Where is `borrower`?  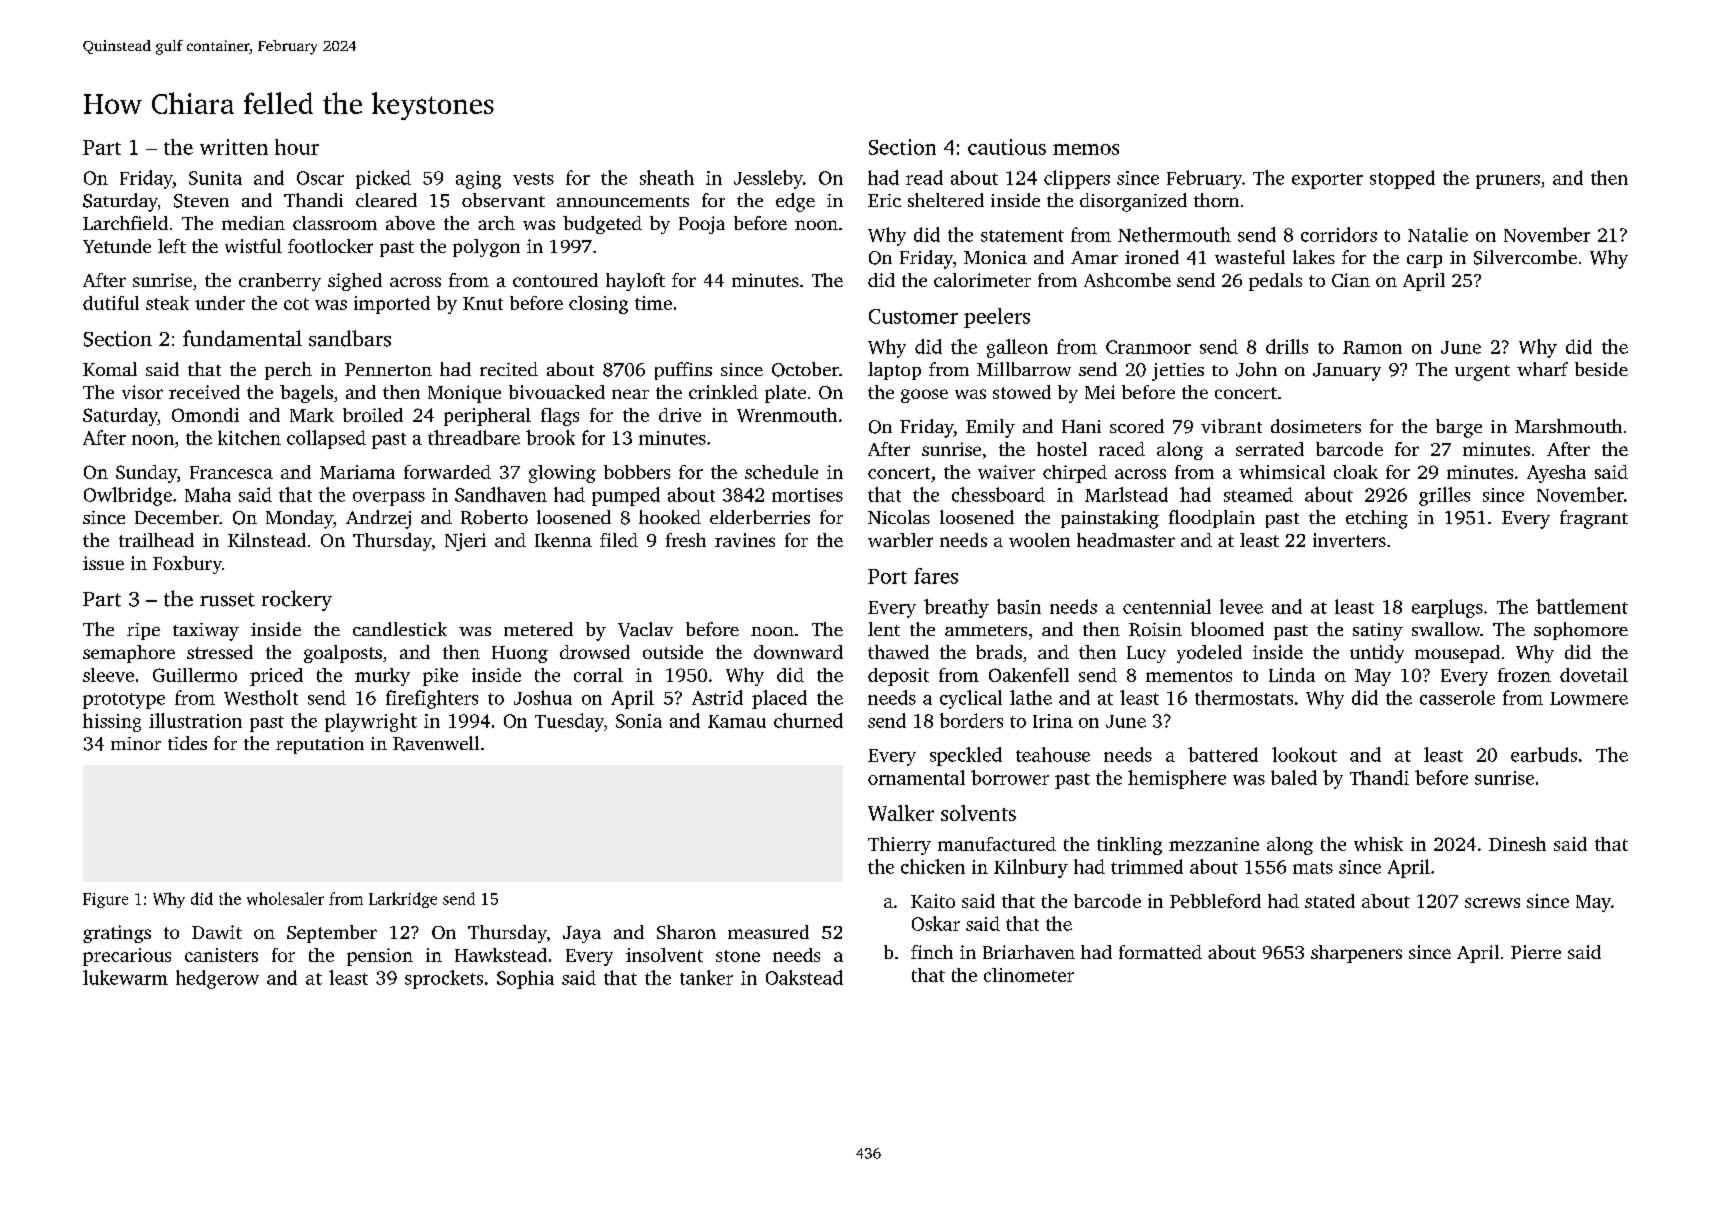 borrower is located at coordinates (1010, 777).
